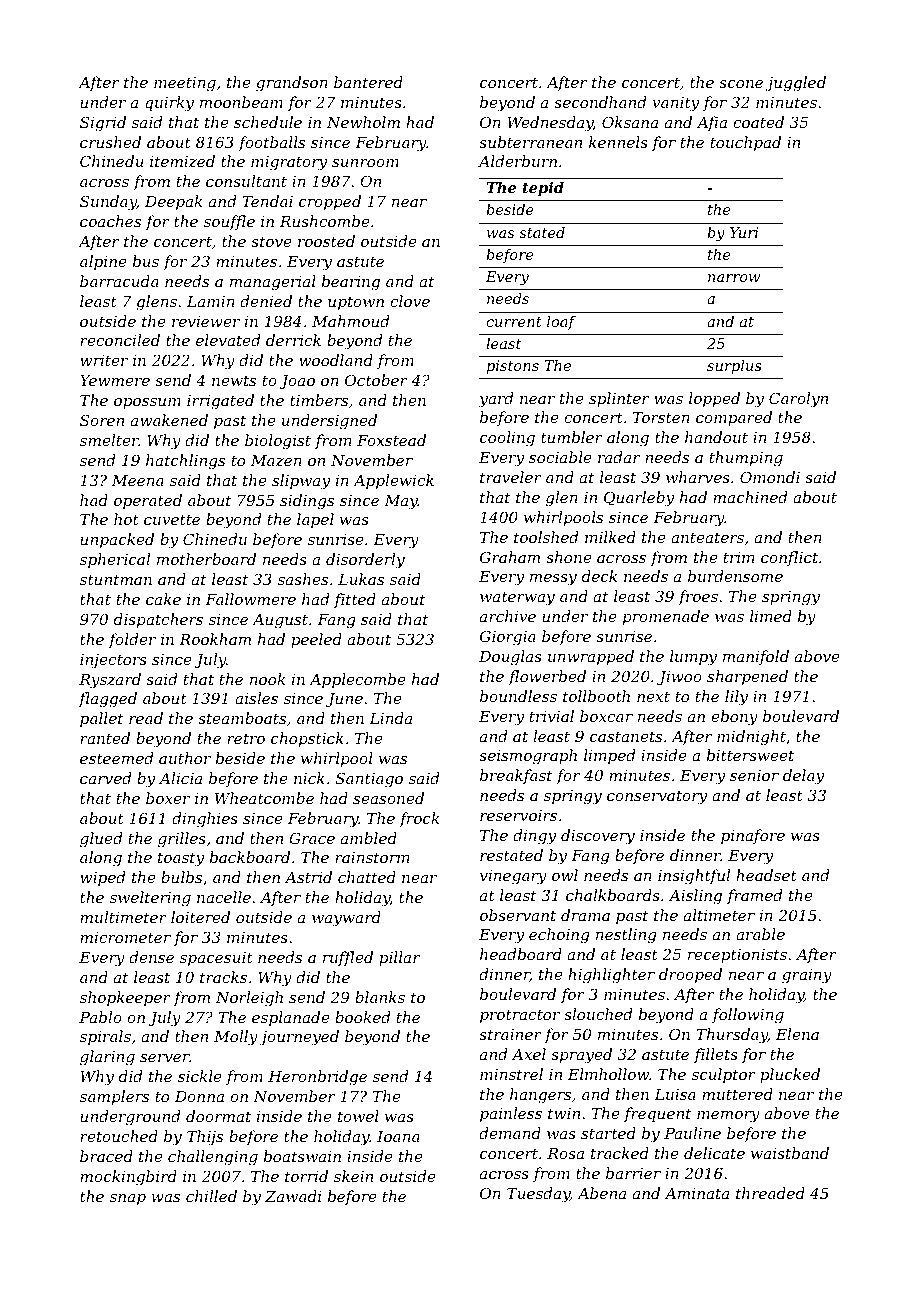 Image resolution: width=924 pixels, height=1314 pixels. What do you see at coordinates (102, 719) in the screenshot?
I see `pallet` at bounding box center [102, 719].
